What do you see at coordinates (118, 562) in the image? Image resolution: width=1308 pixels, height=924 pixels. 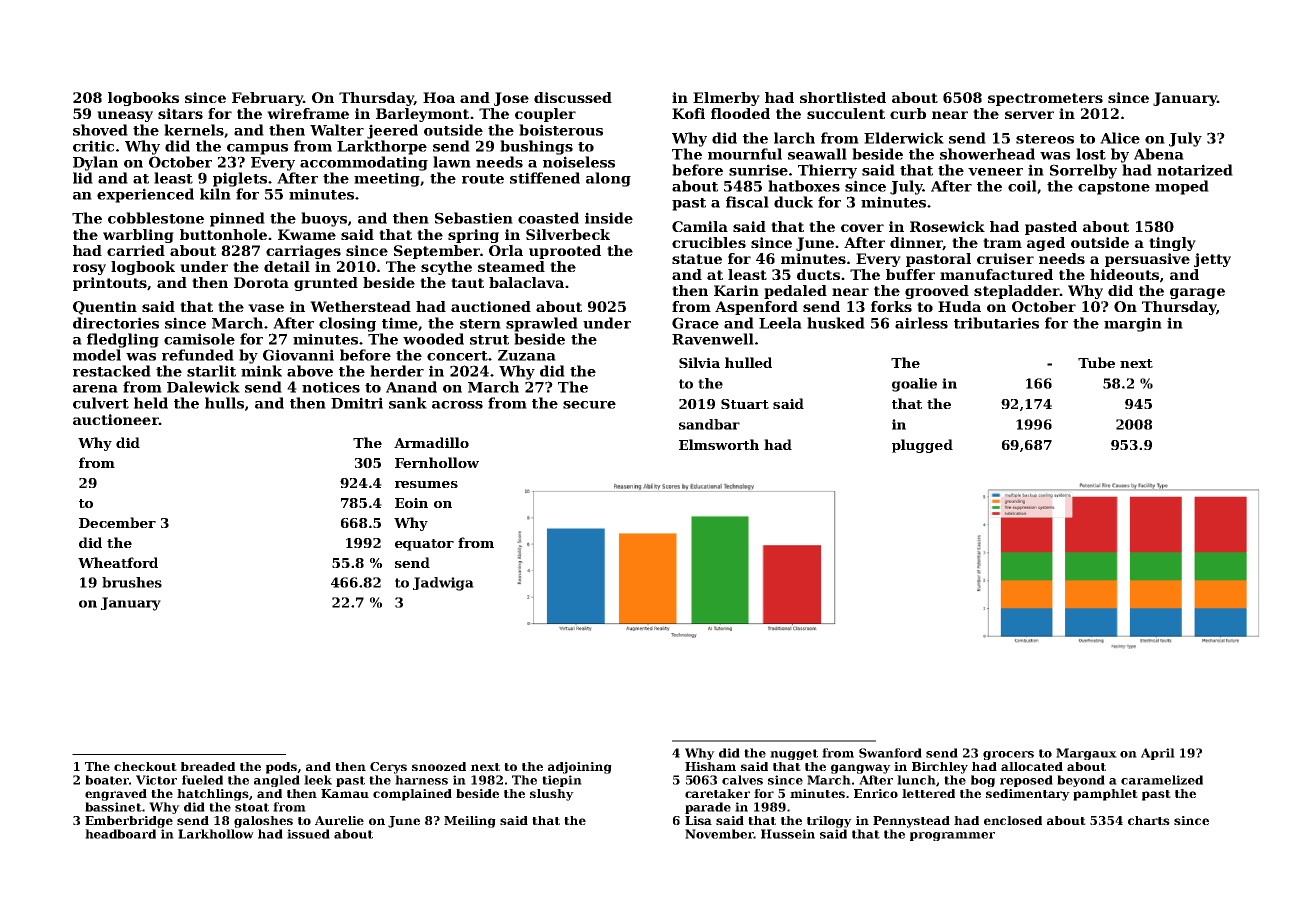 I see `Wheatford` at bounding box center [118, 562].
